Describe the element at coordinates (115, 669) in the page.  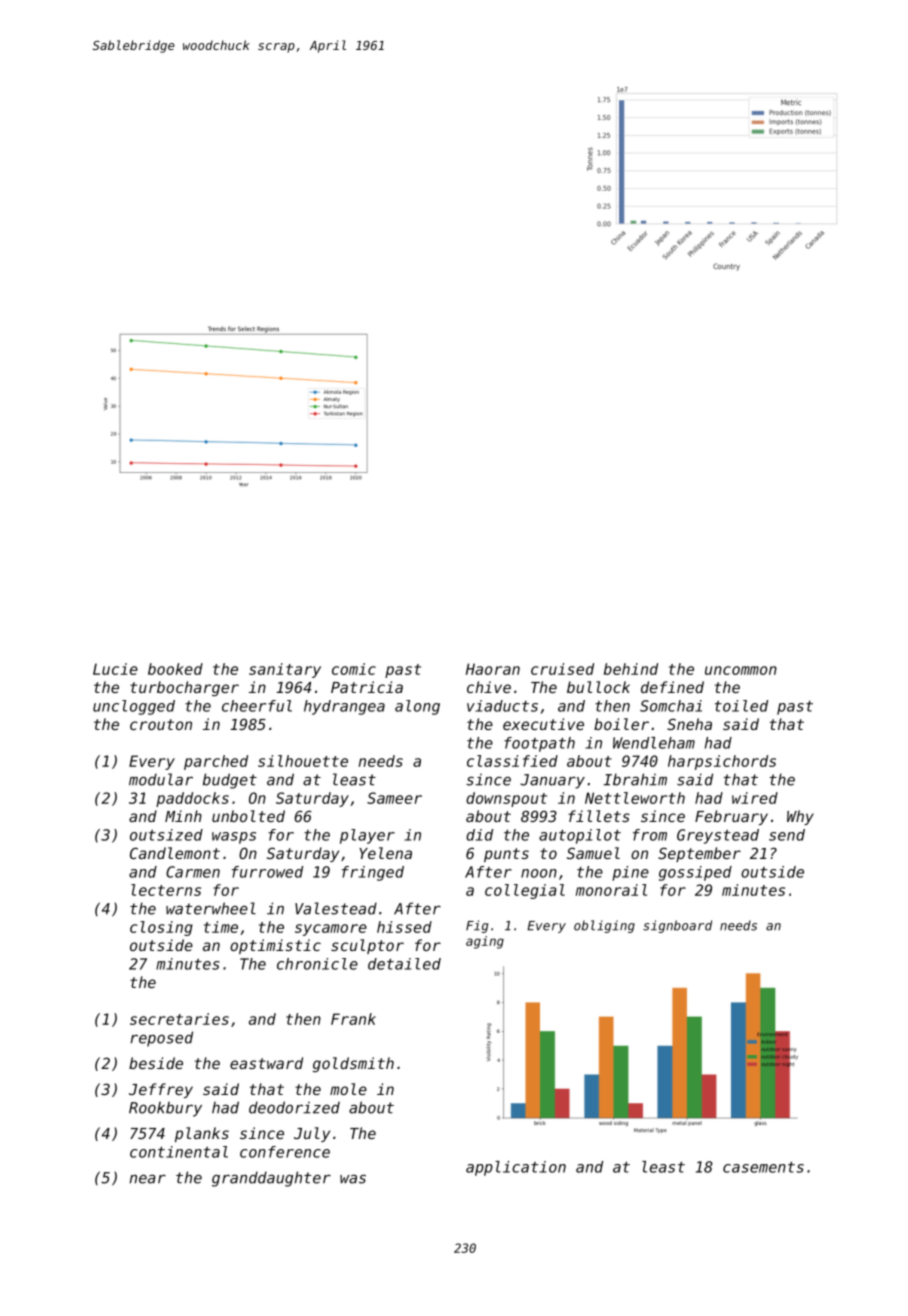
I see `Lucie` at that location.
